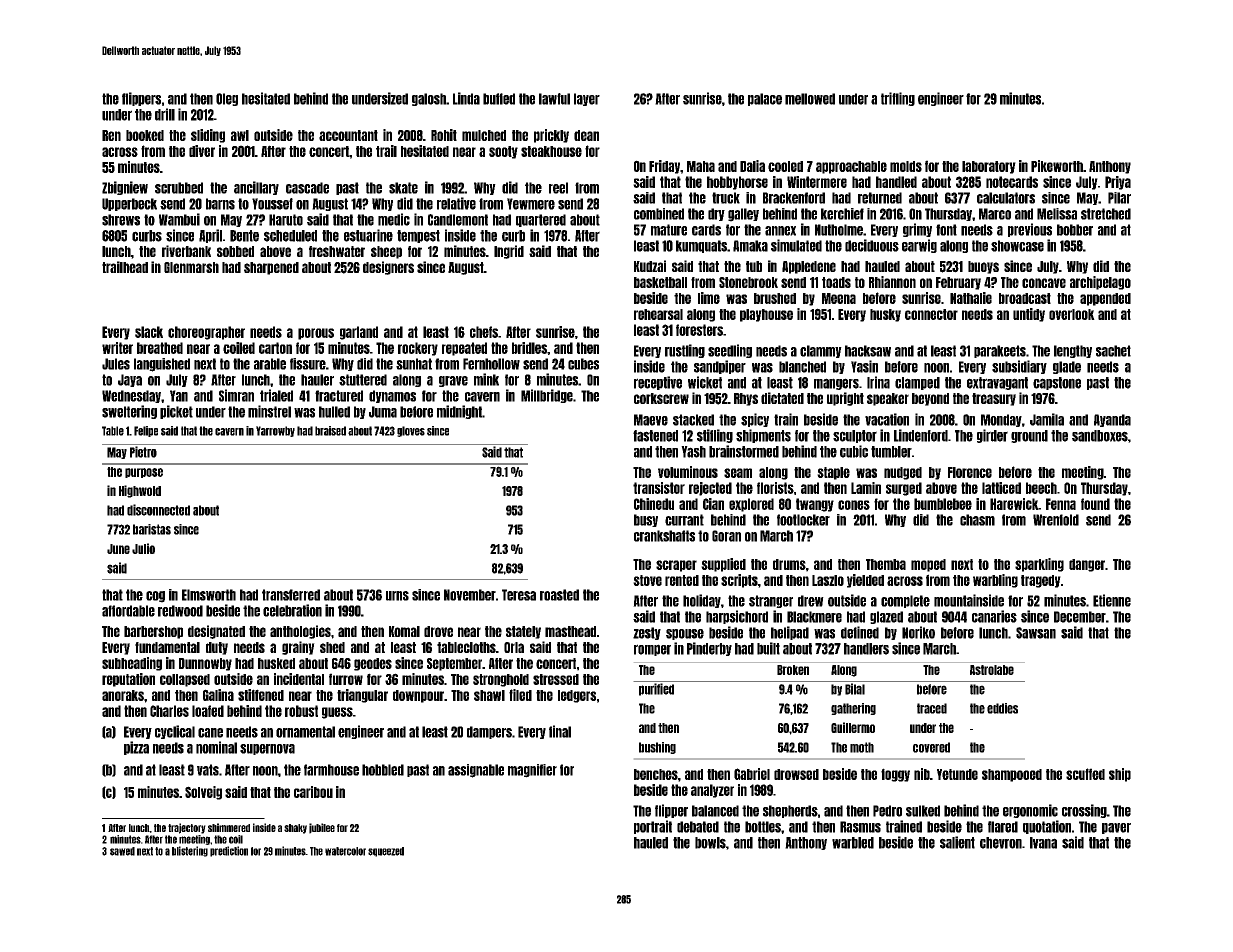 The image size is (1233, 952). I want to click on jubilee, so click(322, 828).
